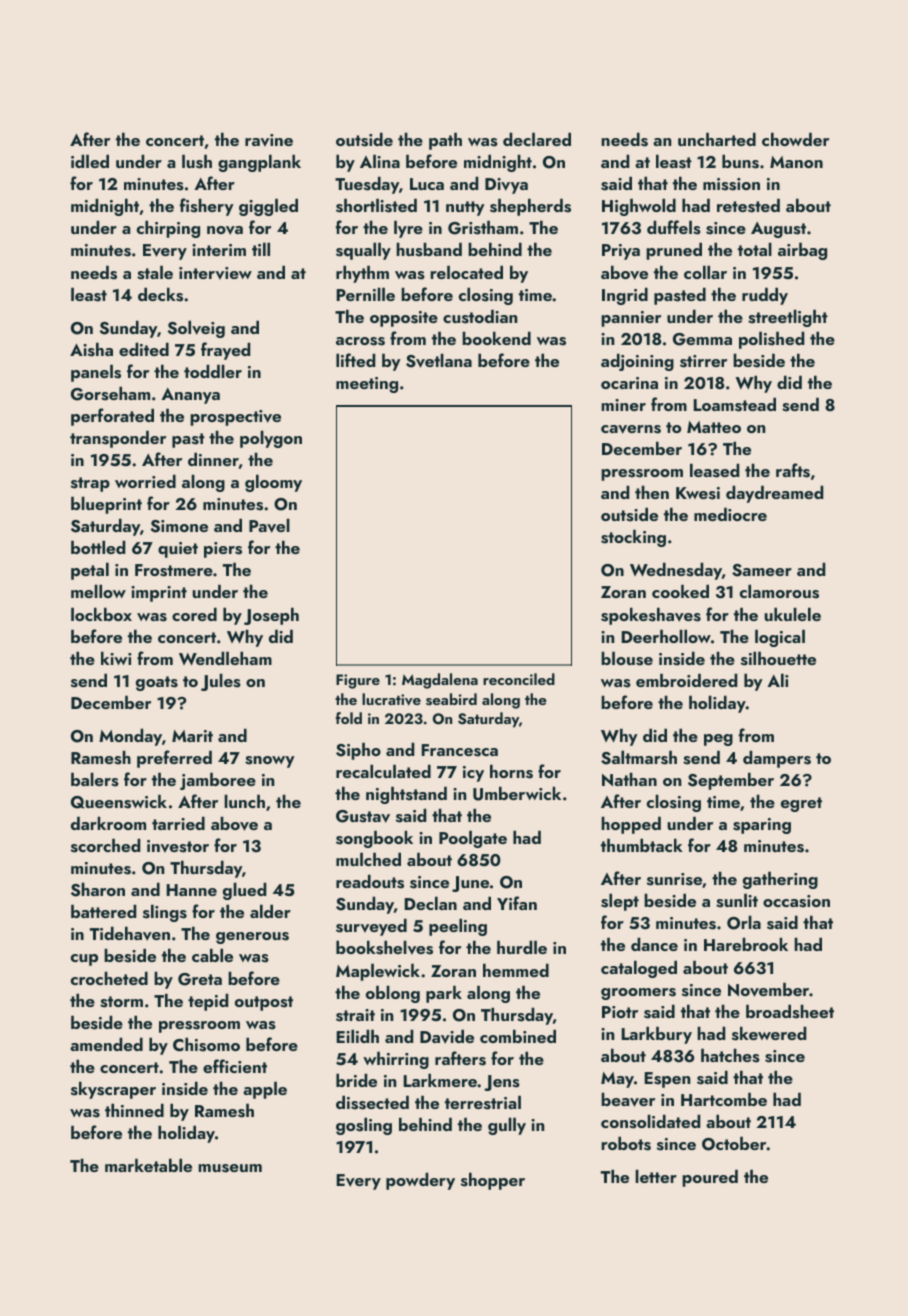 Image resolution: width=908 pixels, height=1316 pixels. Describe the element at coordinates (698, 493) in the document. I see `Kwesi` at that location.
